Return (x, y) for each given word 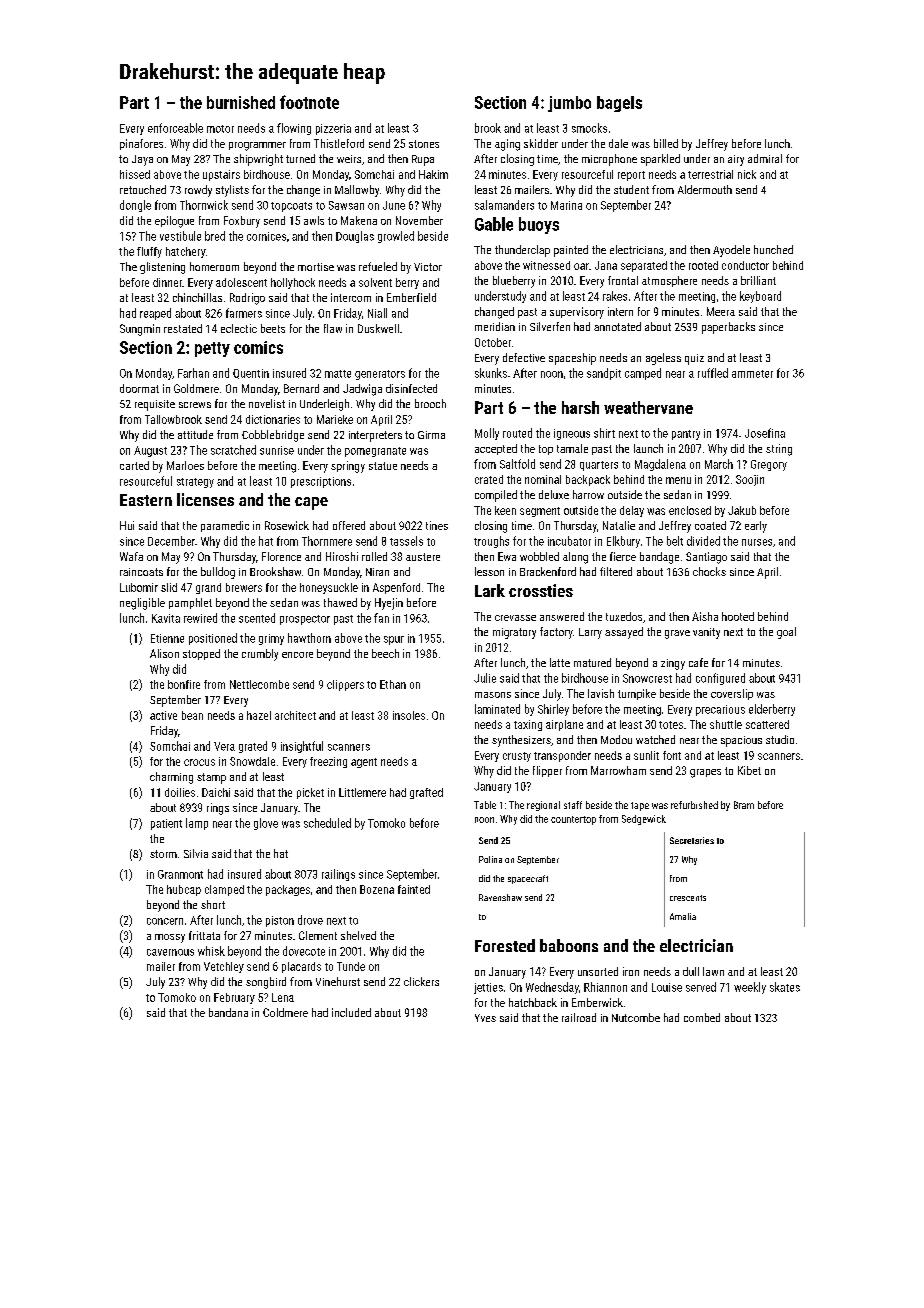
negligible (142, 604)
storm (163, 854)
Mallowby (357, 191)
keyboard (760, 297)
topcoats (291, 207)
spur (394, 640)
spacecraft (528, 879)
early (756, 527)
